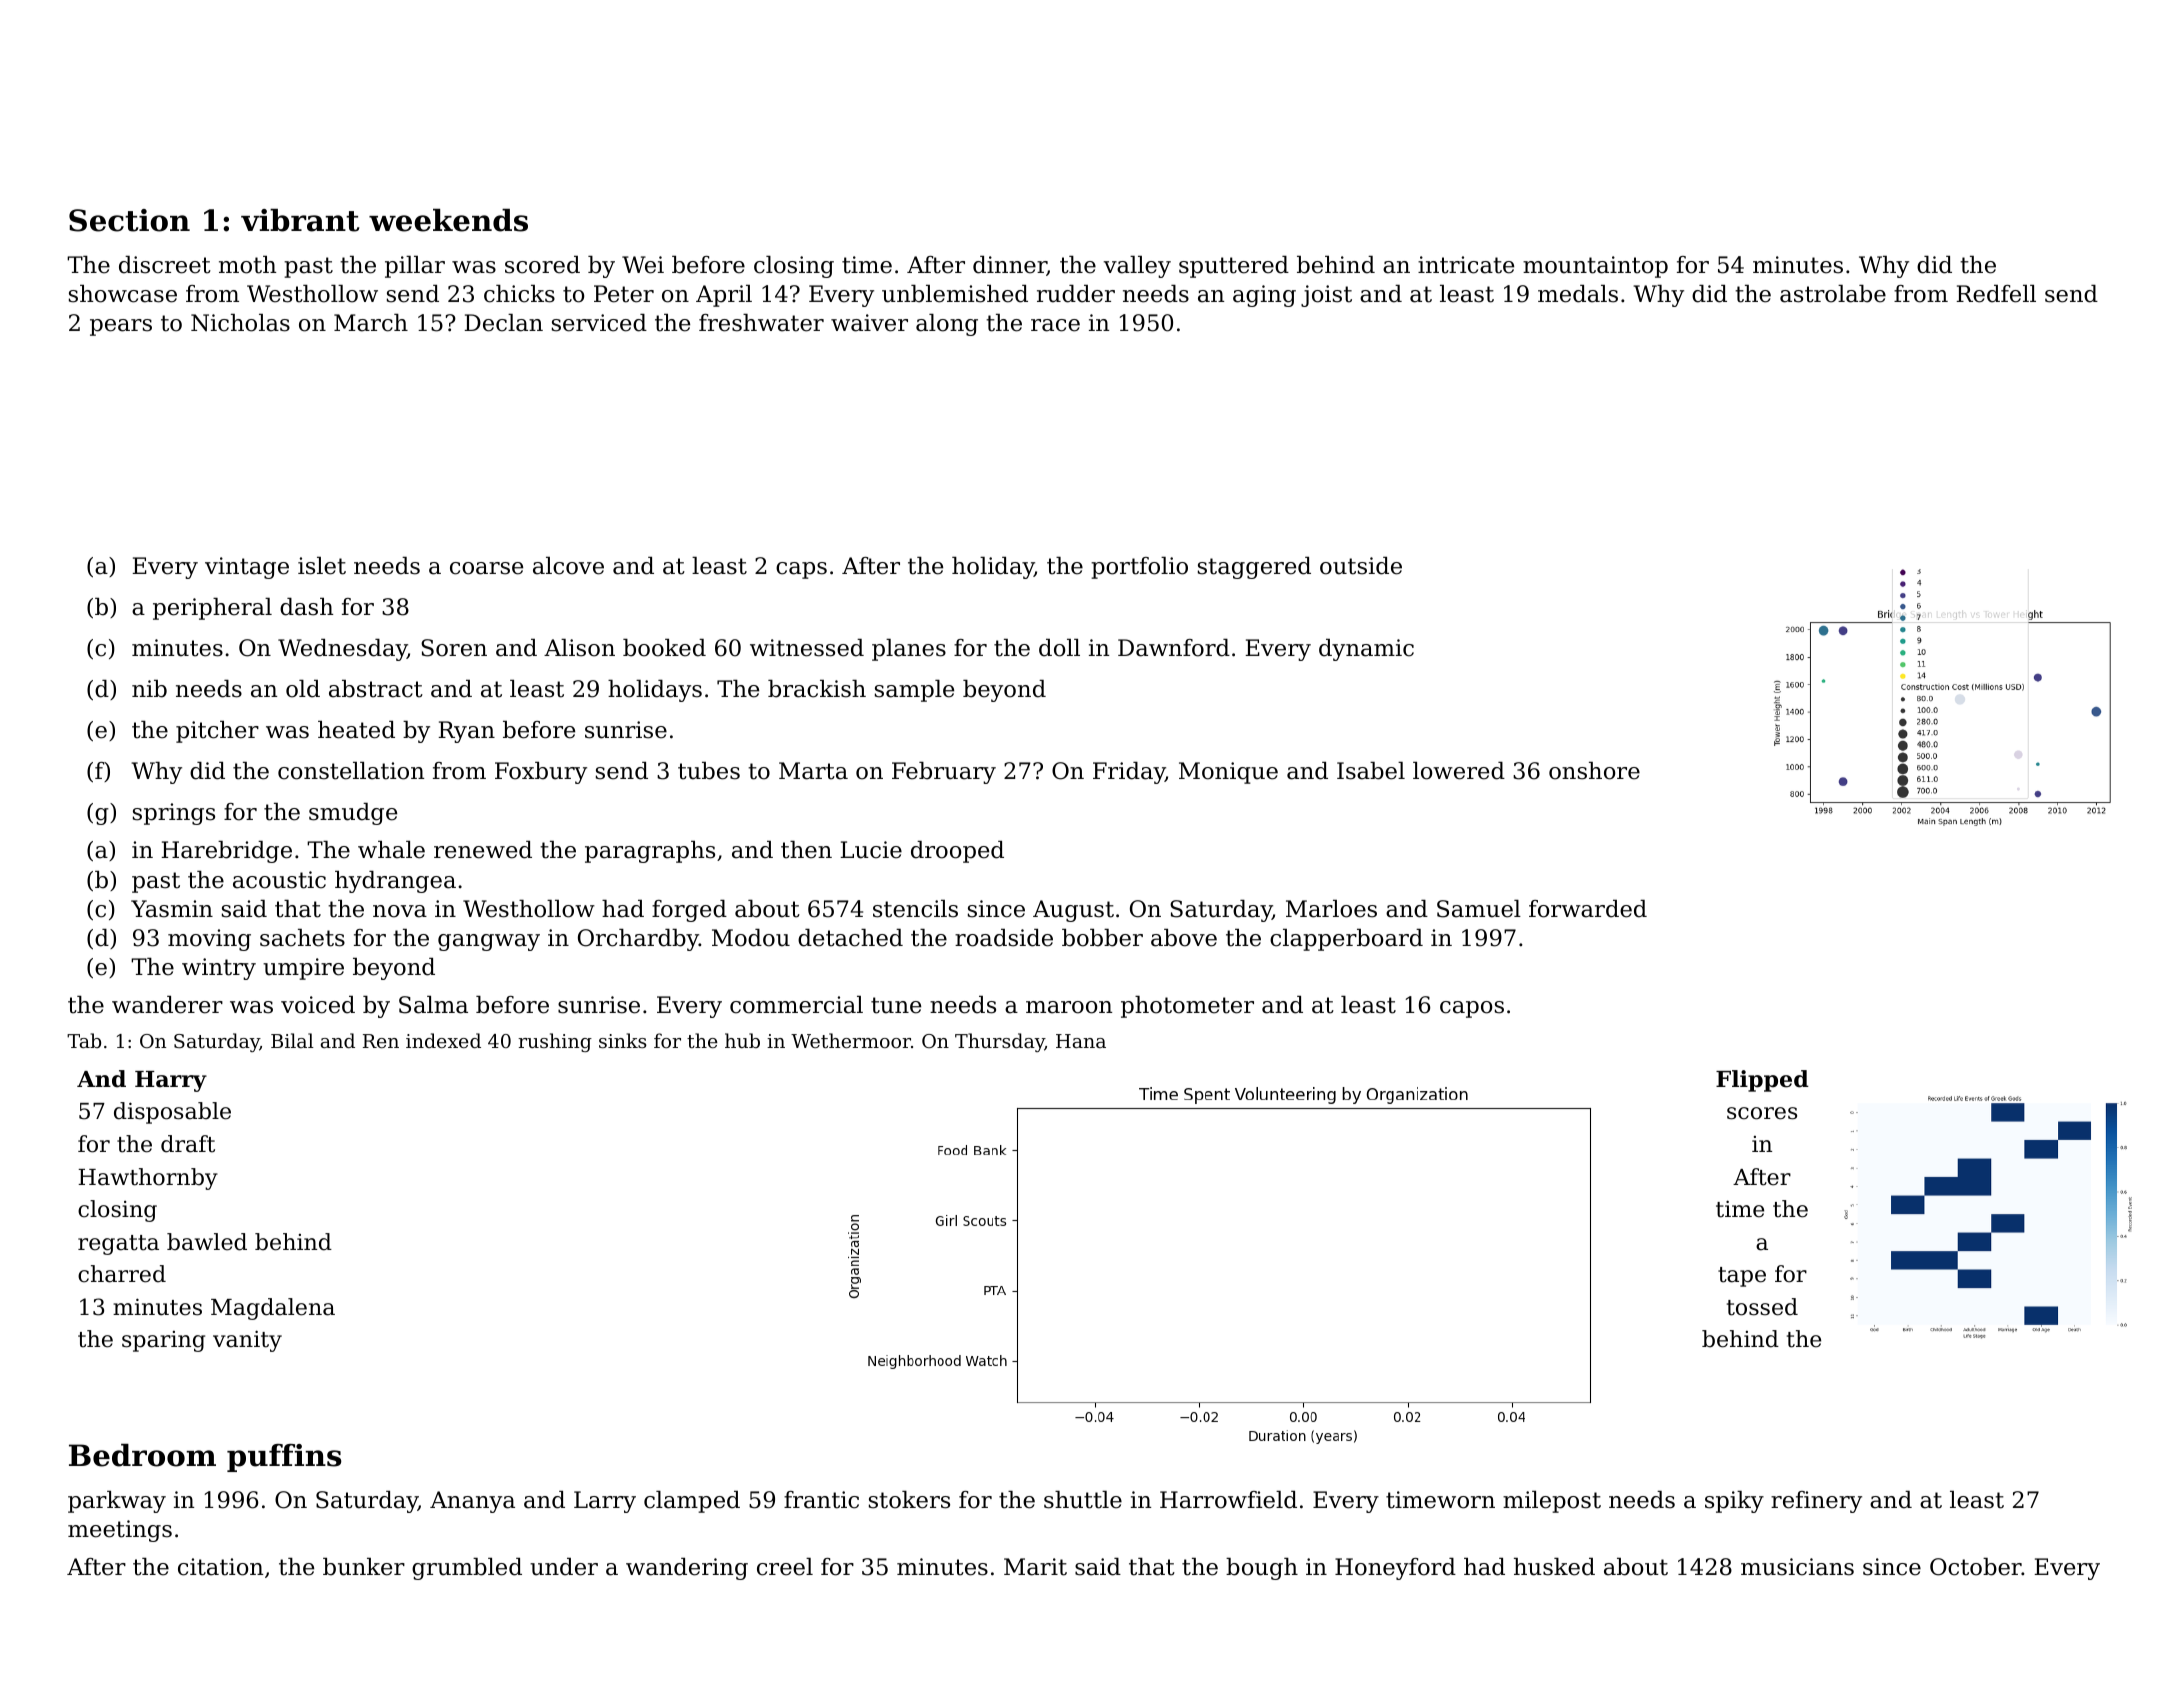 This screenshot has width=2178, height=1683. I want to click on joist, so click(1326, 296).
